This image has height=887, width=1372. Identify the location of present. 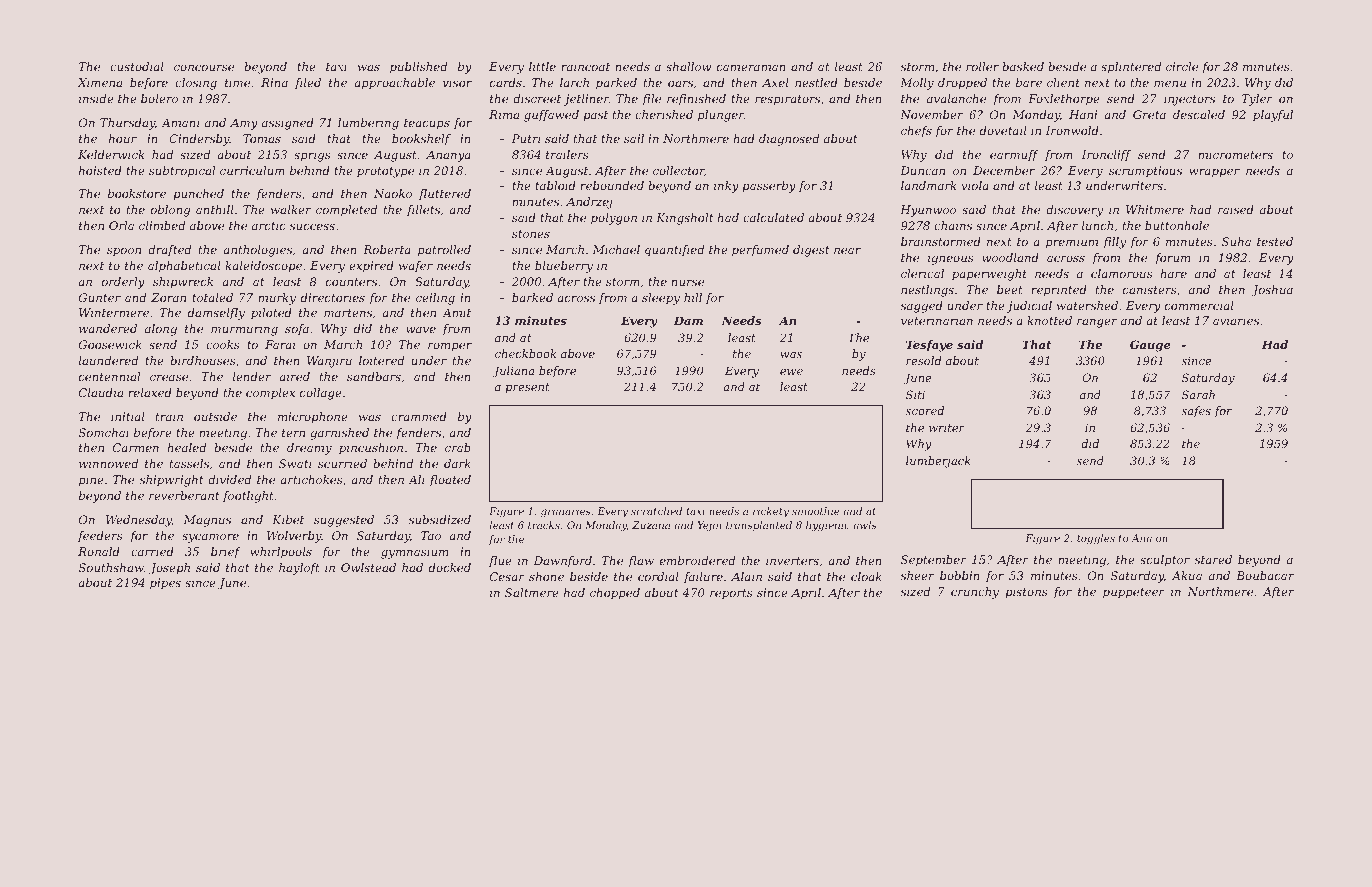
(527, 388).
